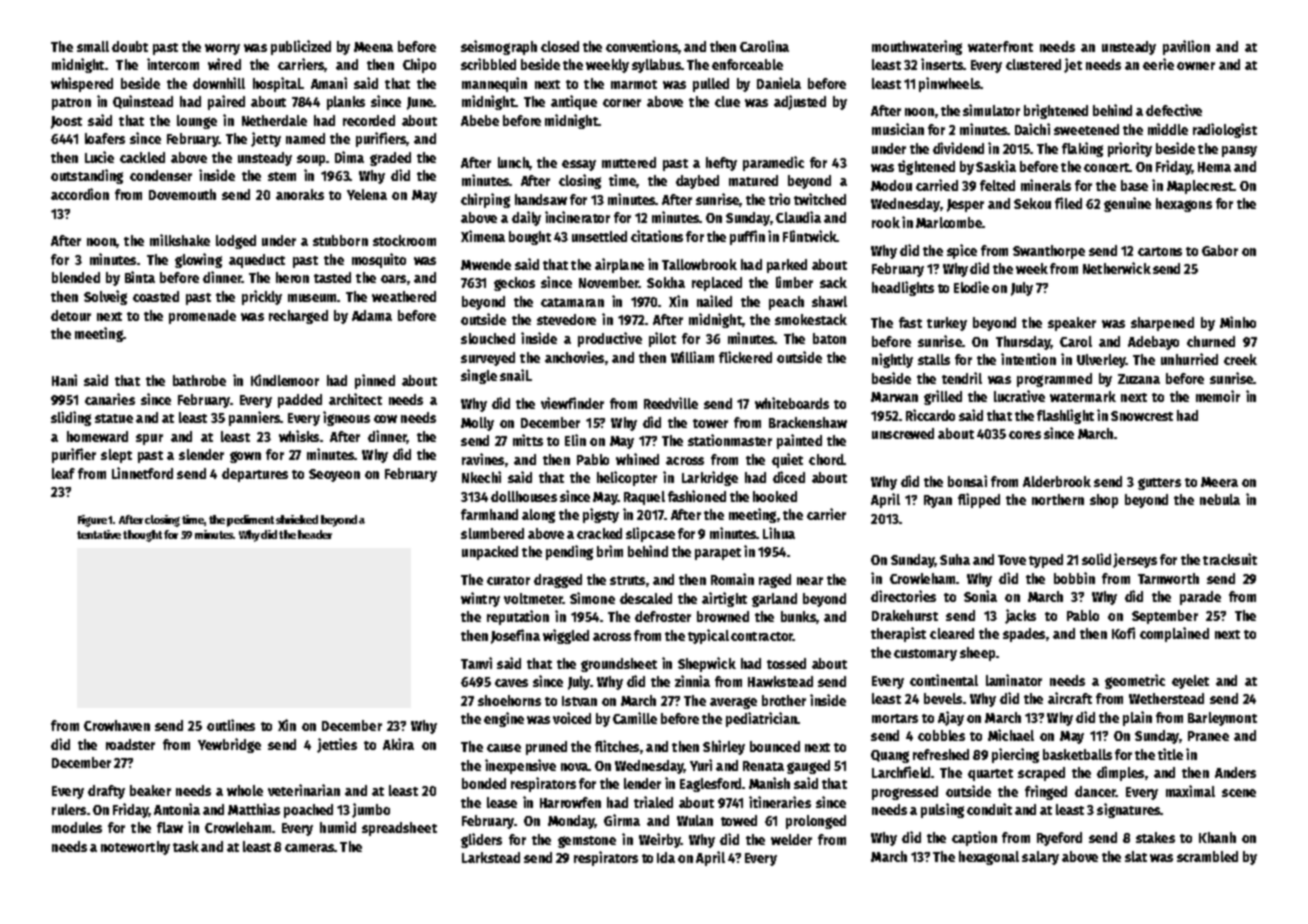  Describe the element at coordinates (1019, 396) in the screenshot. I see `lucrative` at that location.
